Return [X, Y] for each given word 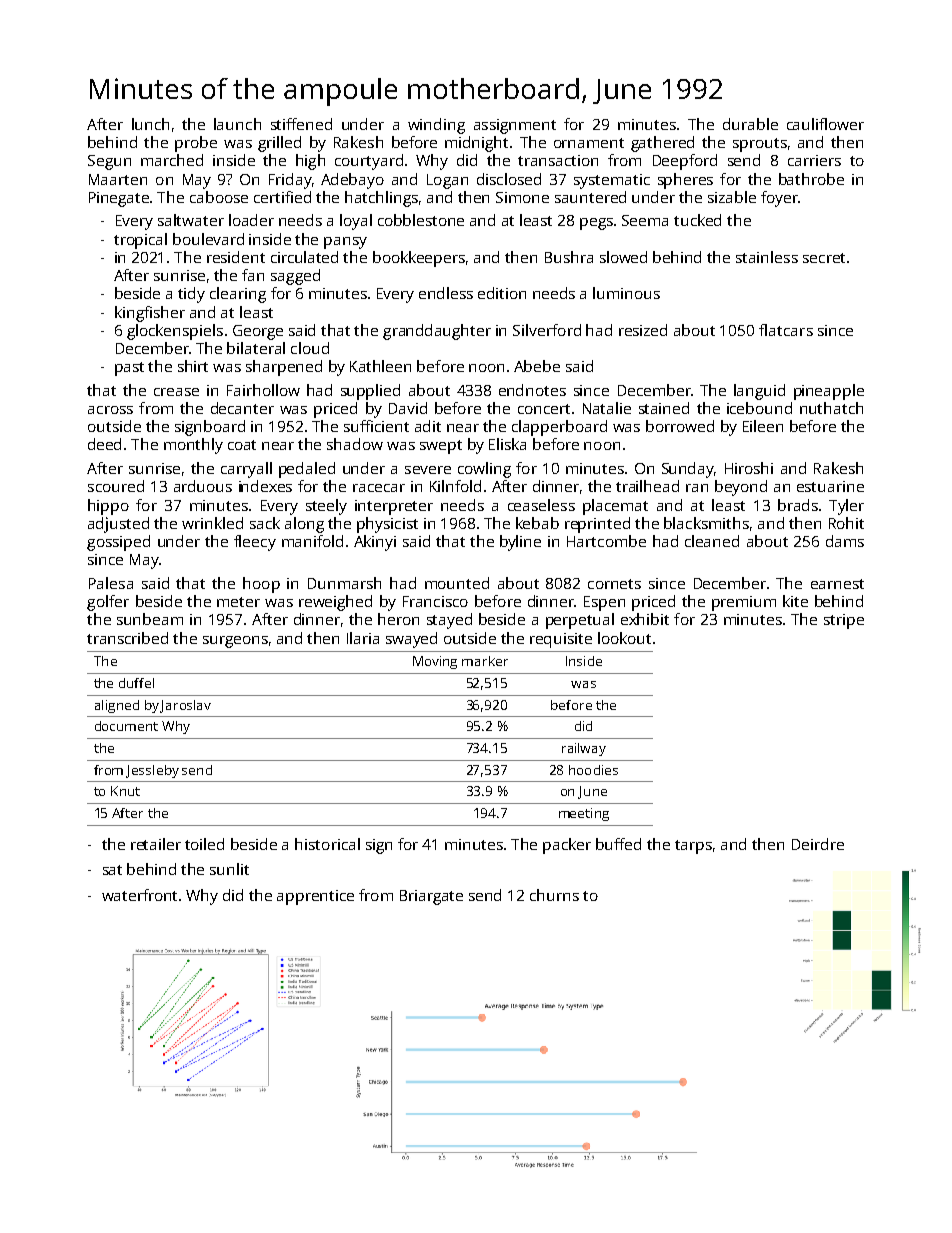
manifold [312, 541]
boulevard [208, 239]
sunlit [229, 869]
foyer [779, 199]
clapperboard [559, 428]
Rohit [846, 523]
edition [502, 293]
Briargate [431, 897]
